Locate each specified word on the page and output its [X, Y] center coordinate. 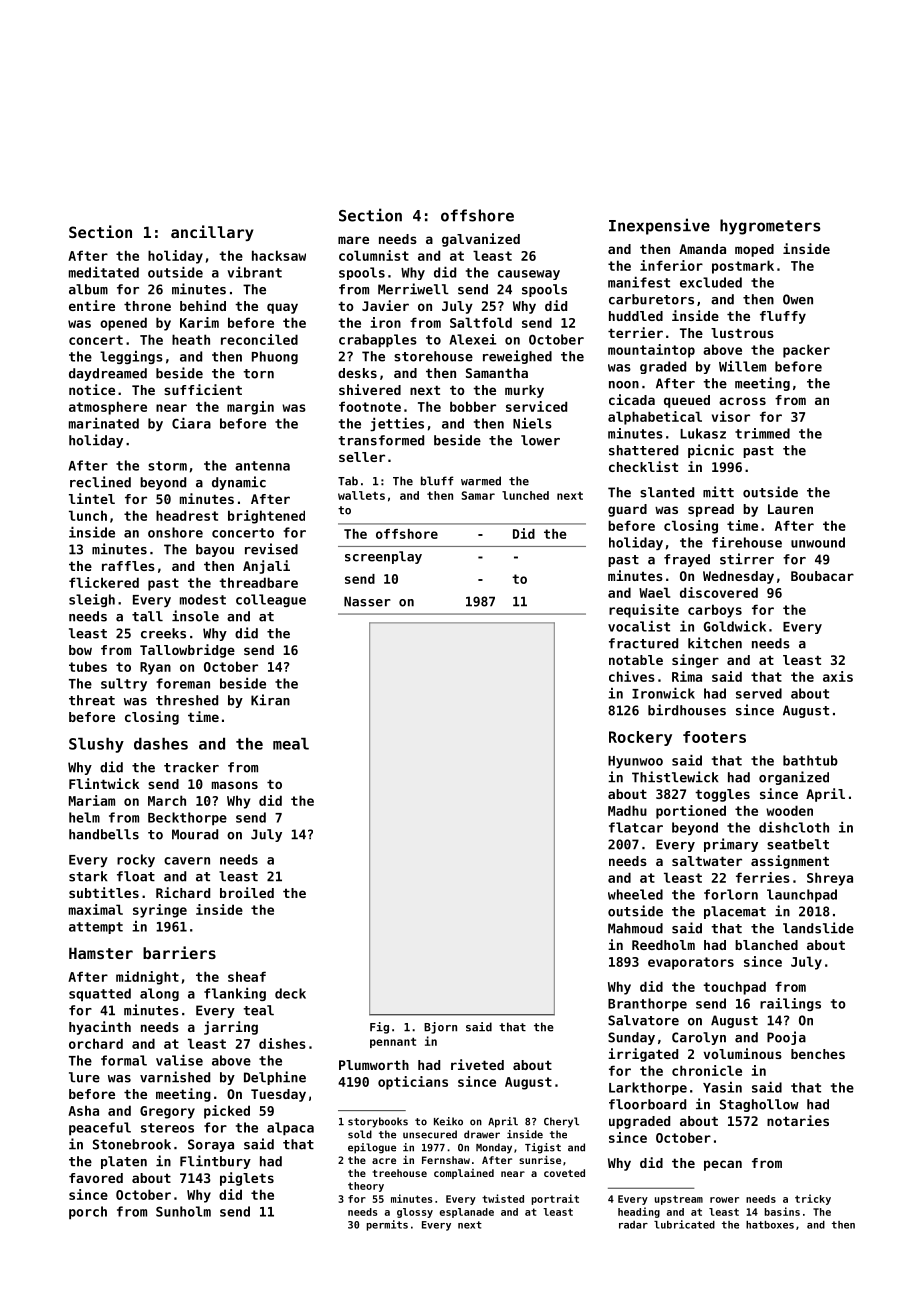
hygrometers [770, 227]
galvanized [481, 240]
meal [291, 744]
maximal [96, 909]
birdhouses [687, 710]
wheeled [635, 894]
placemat [735, 912]
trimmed [762, 433]
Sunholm [183, 1211]
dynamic [239, 483]
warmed [481, 481]
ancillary [212, 233]
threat [92, 700]
